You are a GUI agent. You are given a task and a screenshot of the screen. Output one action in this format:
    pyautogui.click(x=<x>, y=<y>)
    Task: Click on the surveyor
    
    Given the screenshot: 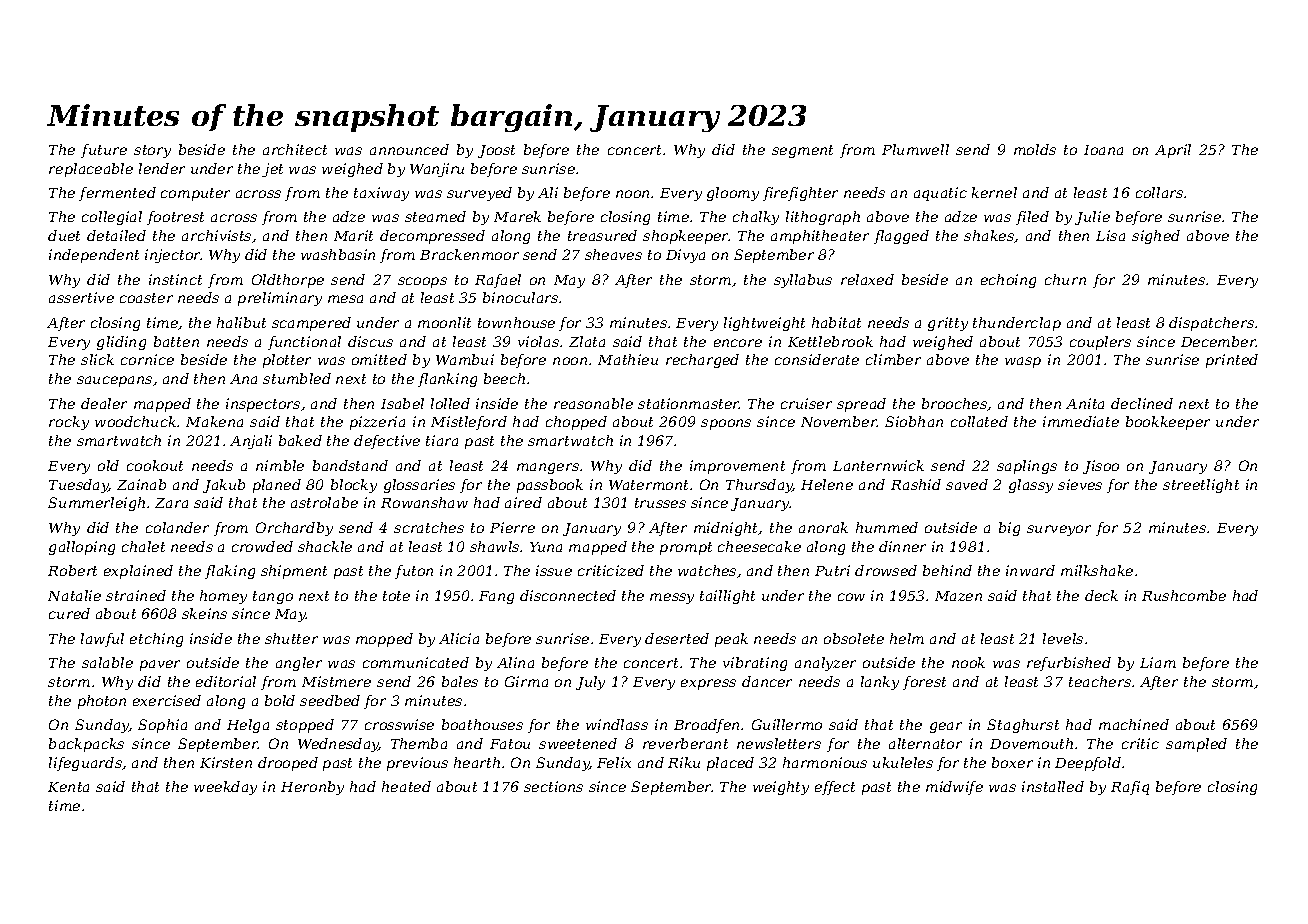 What is the action you would take?
    pyautogui.click(x=1059, y=530)
